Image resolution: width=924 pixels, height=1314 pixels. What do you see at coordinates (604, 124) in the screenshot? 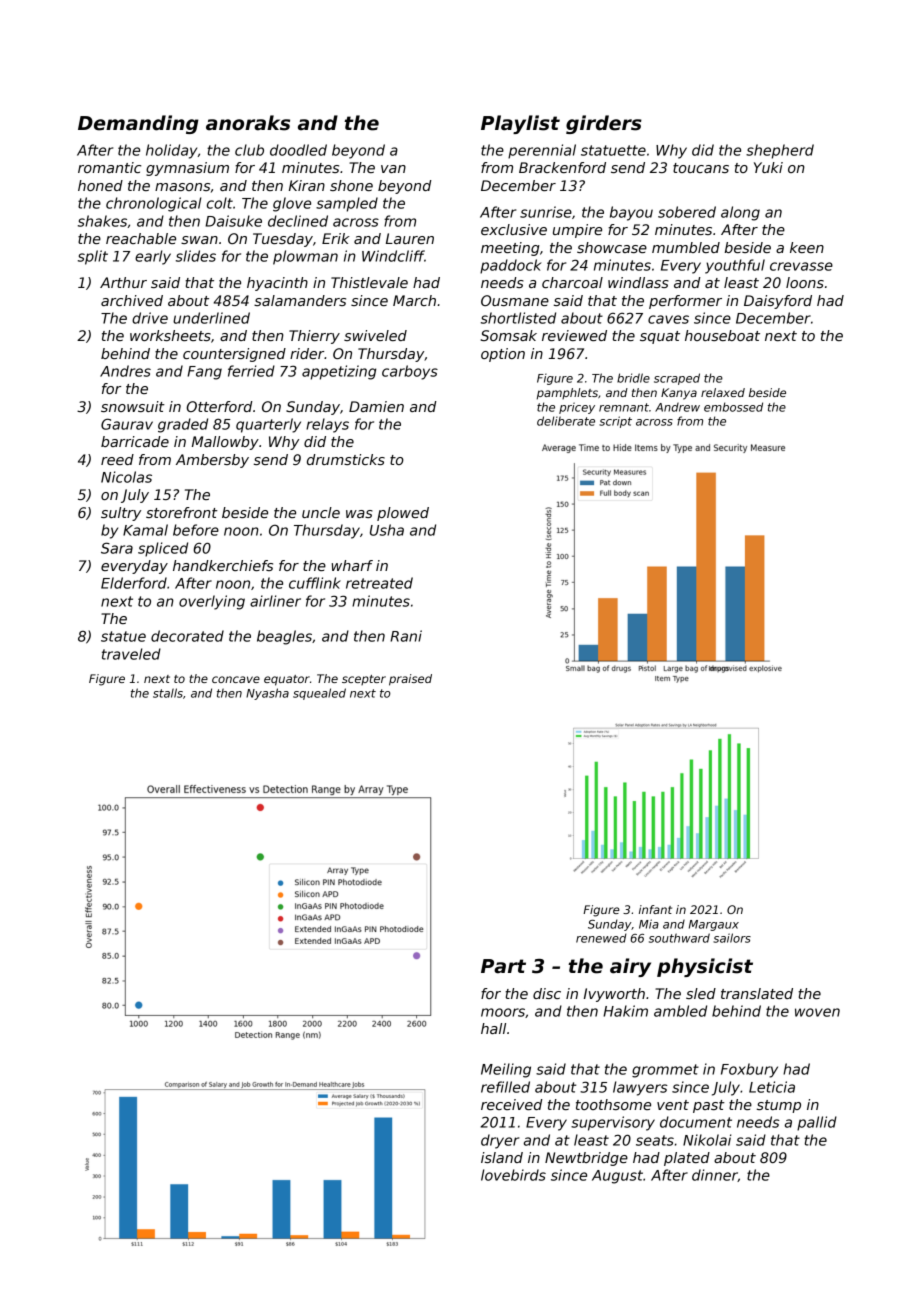
I see `girders` at bounding box center [604, 124].
